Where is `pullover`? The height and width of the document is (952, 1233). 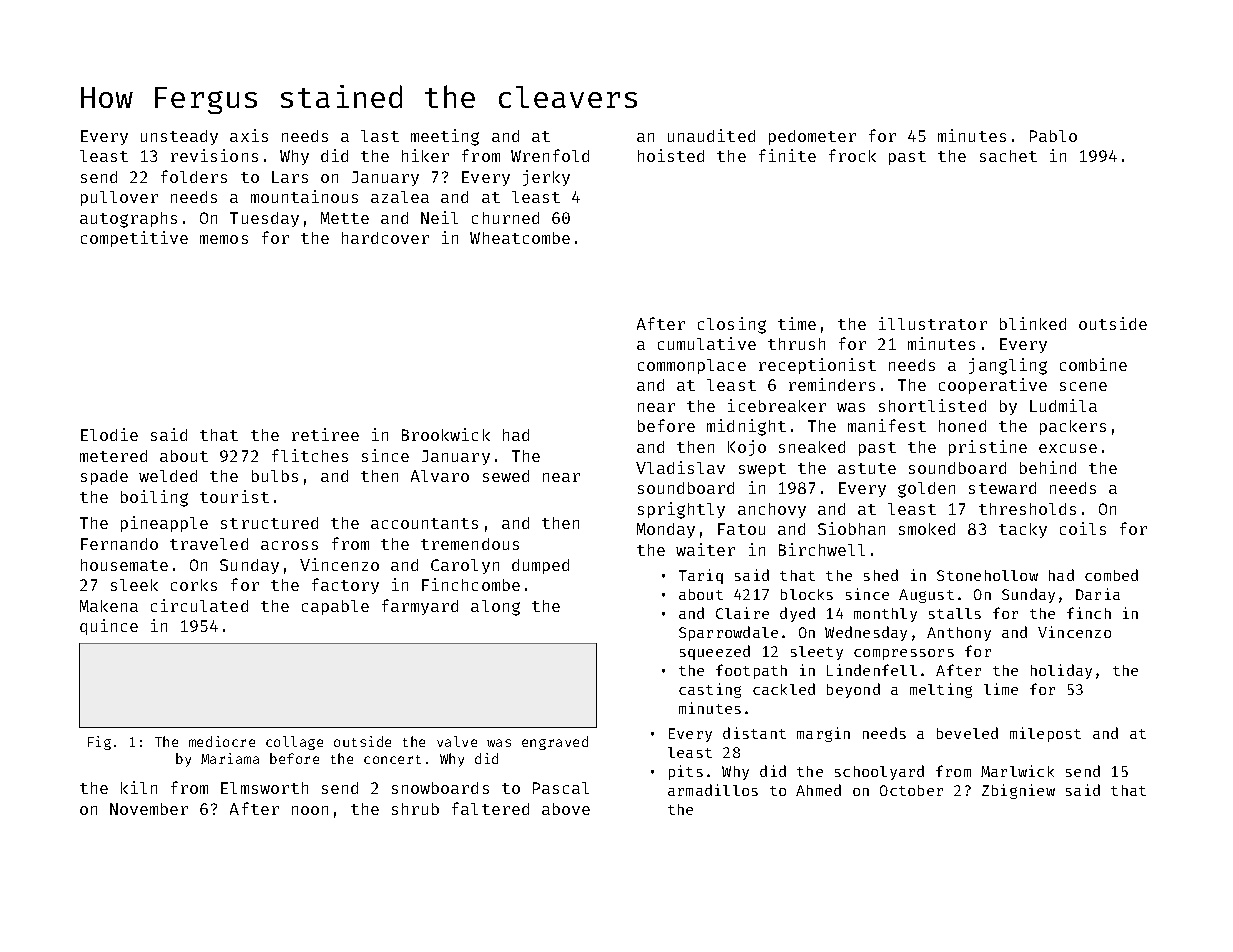 pullover is located at coordinates (119, 198).
